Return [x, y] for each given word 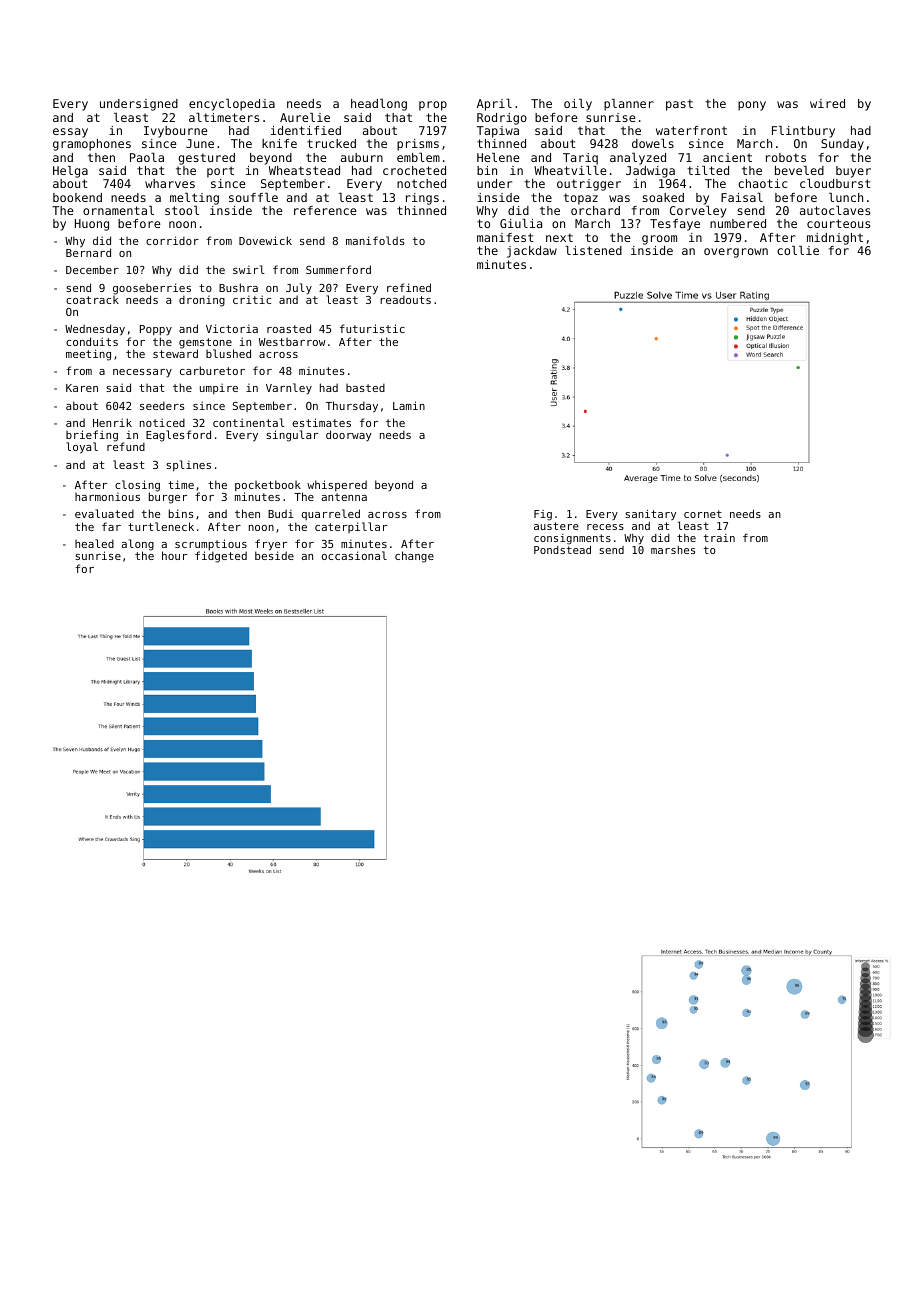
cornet [703, 514]
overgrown [736, 253]
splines [188, 465]
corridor [172, 240]
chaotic [762, 183]
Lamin [409, 405]
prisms [418, 145]
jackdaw [532, 252]
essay [70, 133]
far [111, 526]
